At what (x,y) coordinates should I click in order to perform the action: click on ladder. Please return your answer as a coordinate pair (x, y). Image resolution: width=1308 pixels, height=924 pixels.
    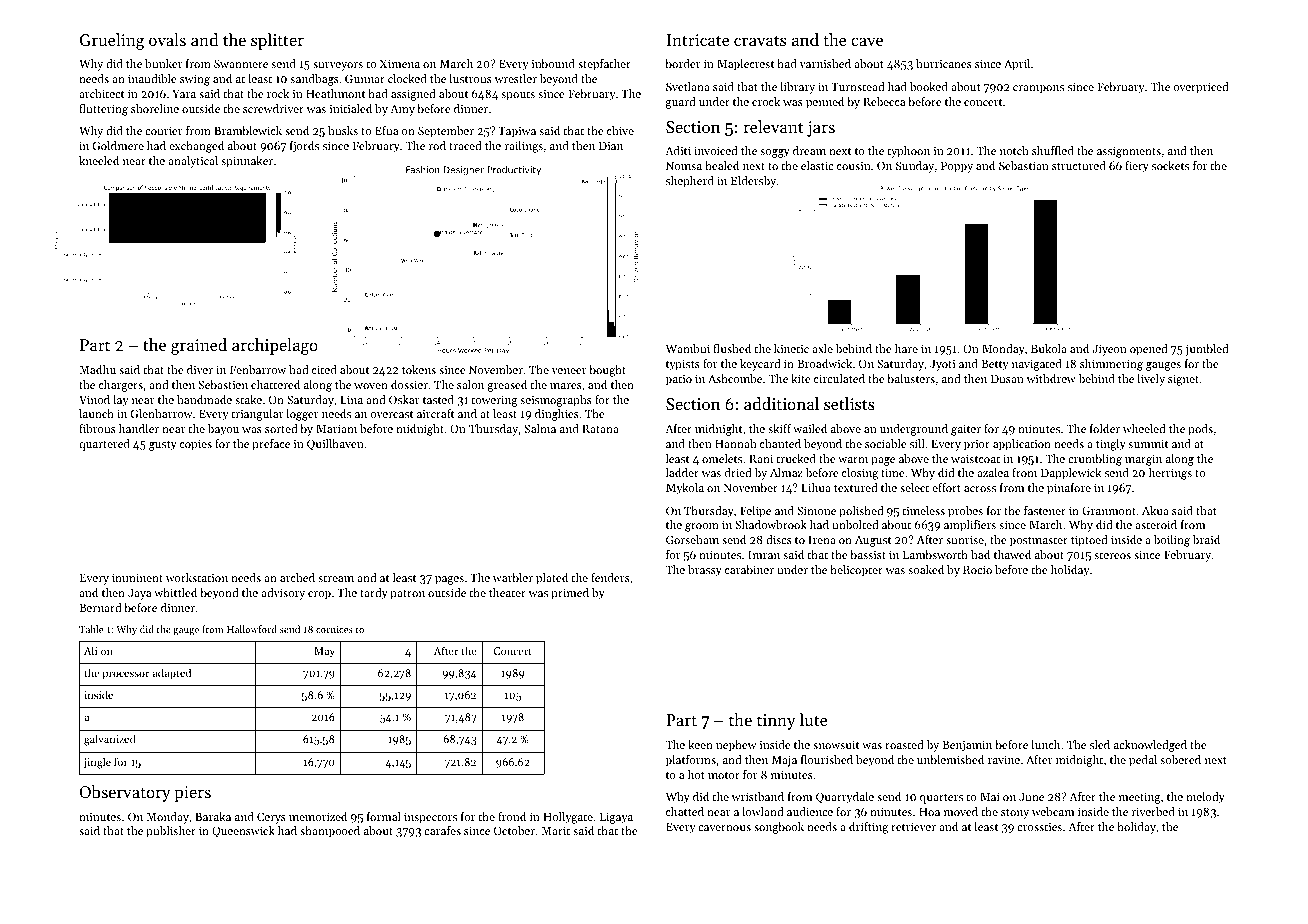
    Looking at the image, I should click on (682, 472).
